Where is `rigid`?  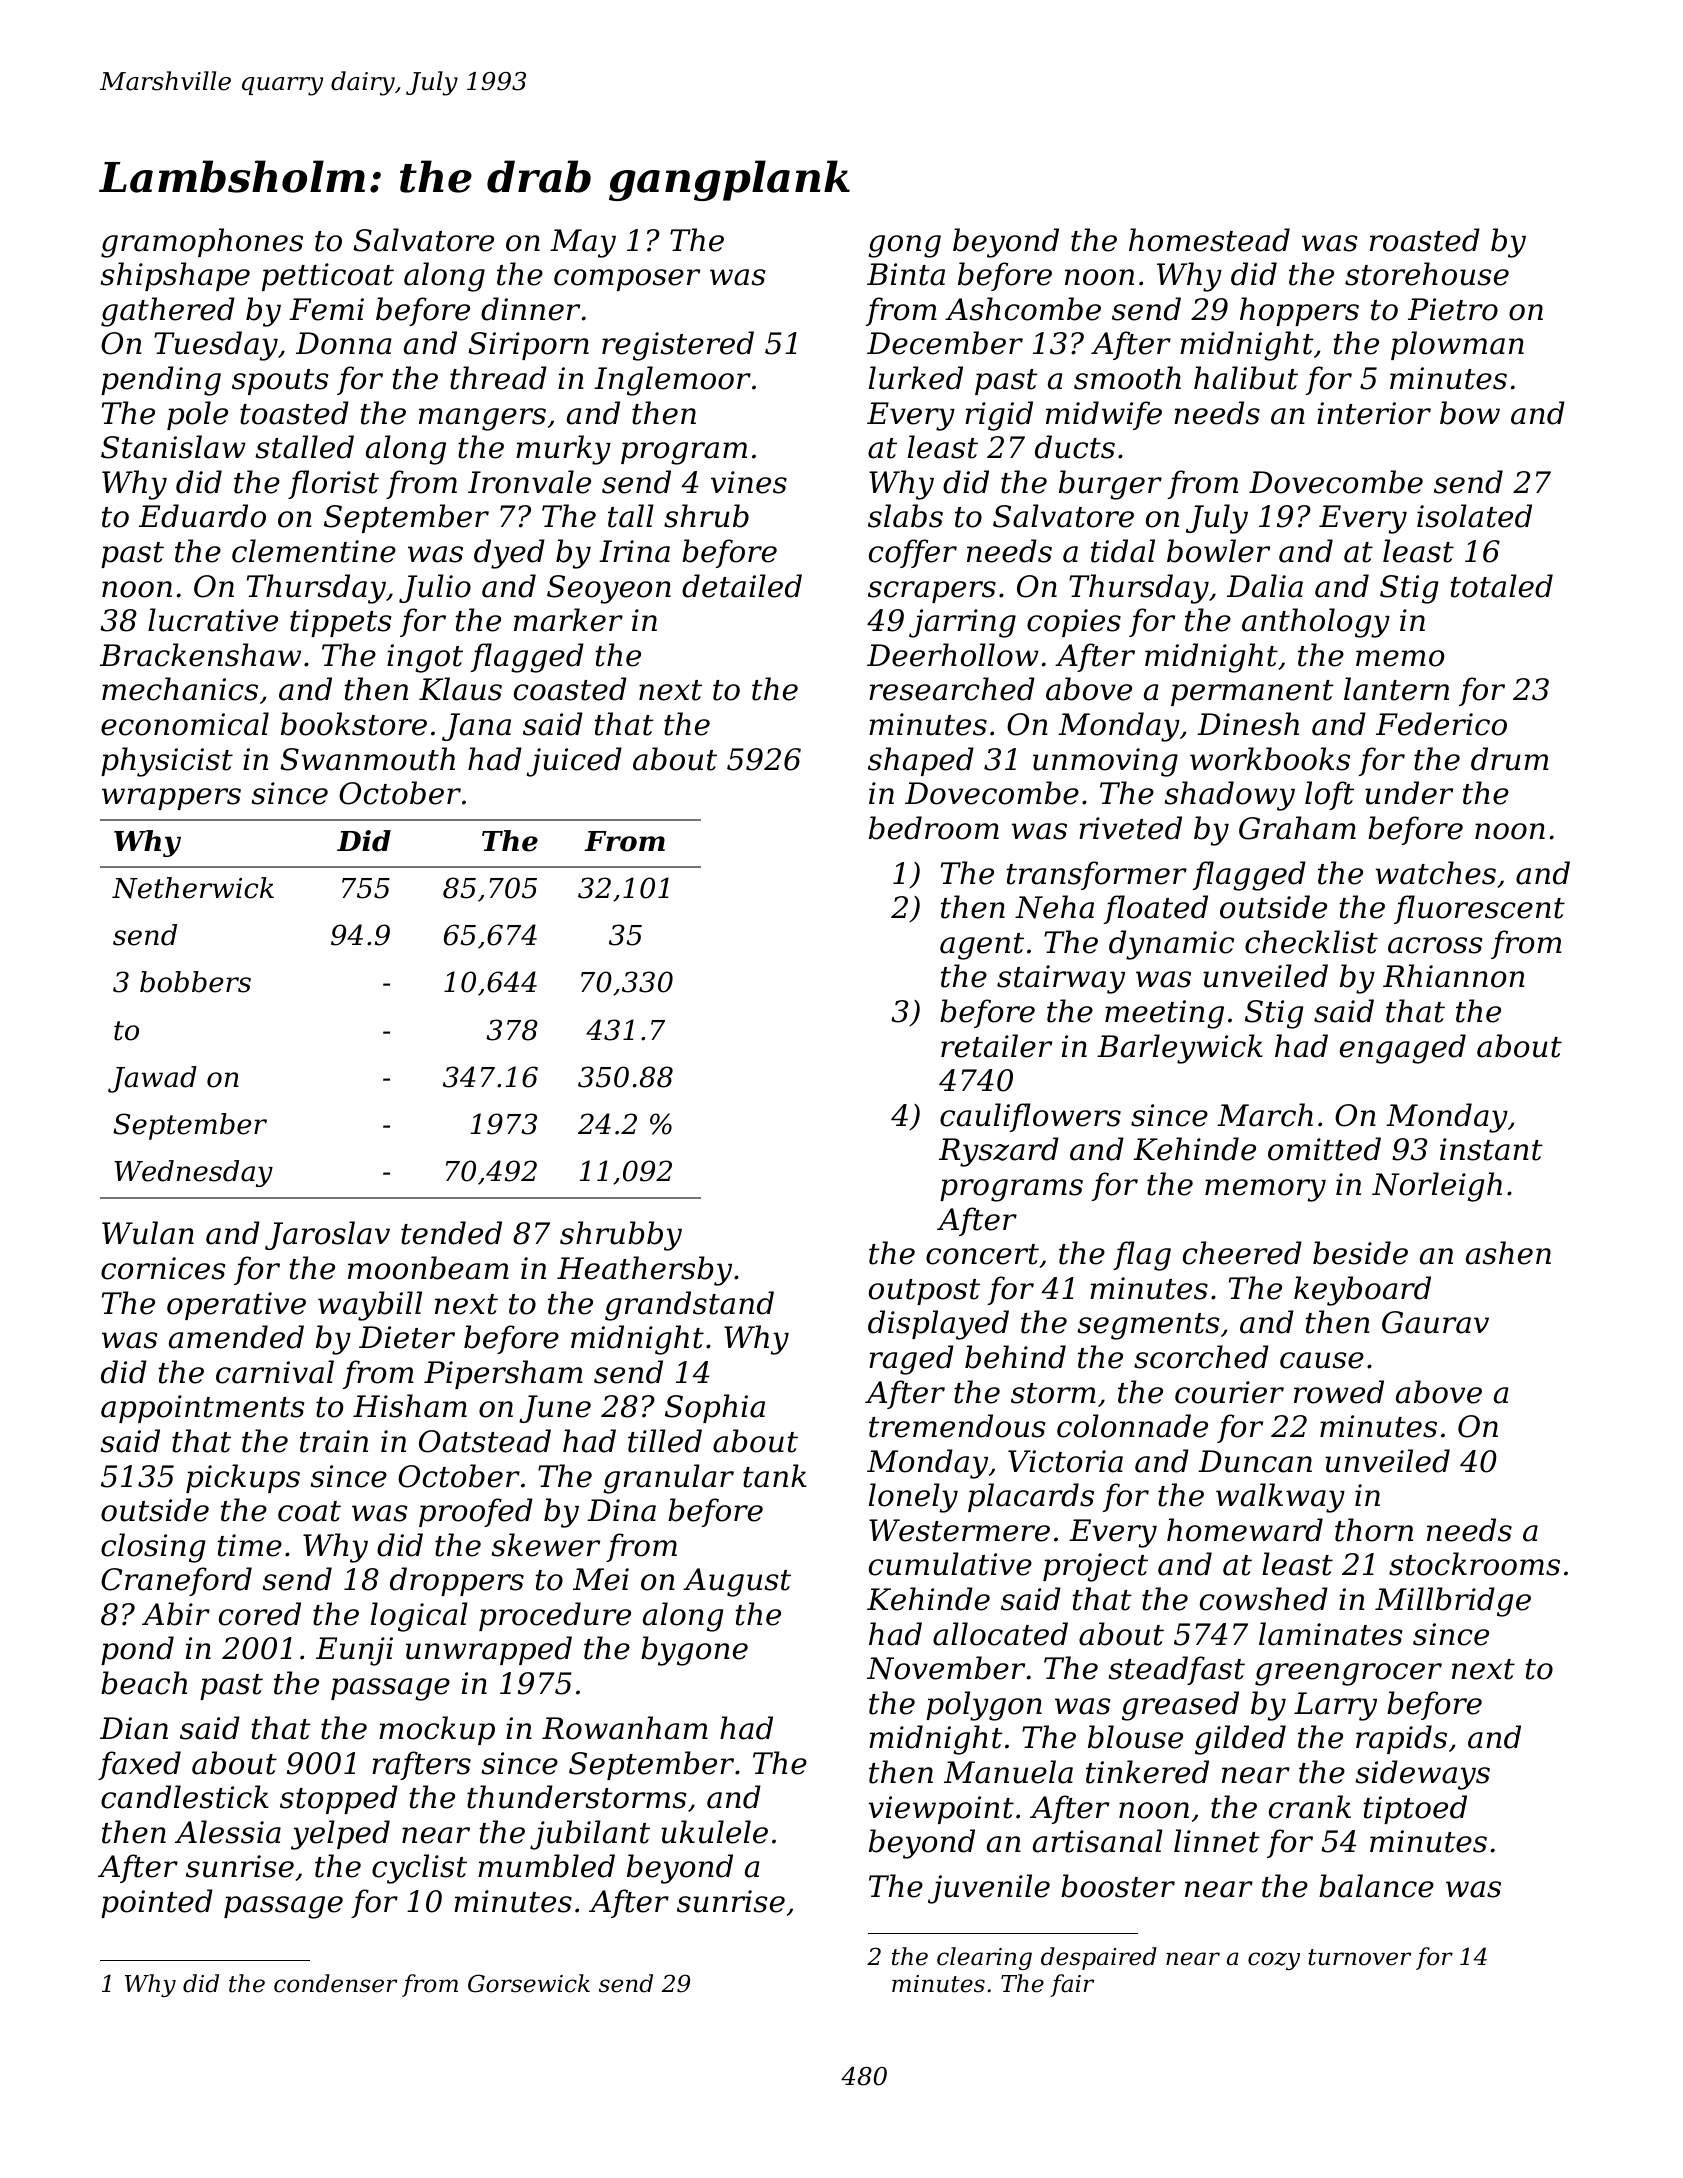
rigid is located at coordinates (999, 416).
